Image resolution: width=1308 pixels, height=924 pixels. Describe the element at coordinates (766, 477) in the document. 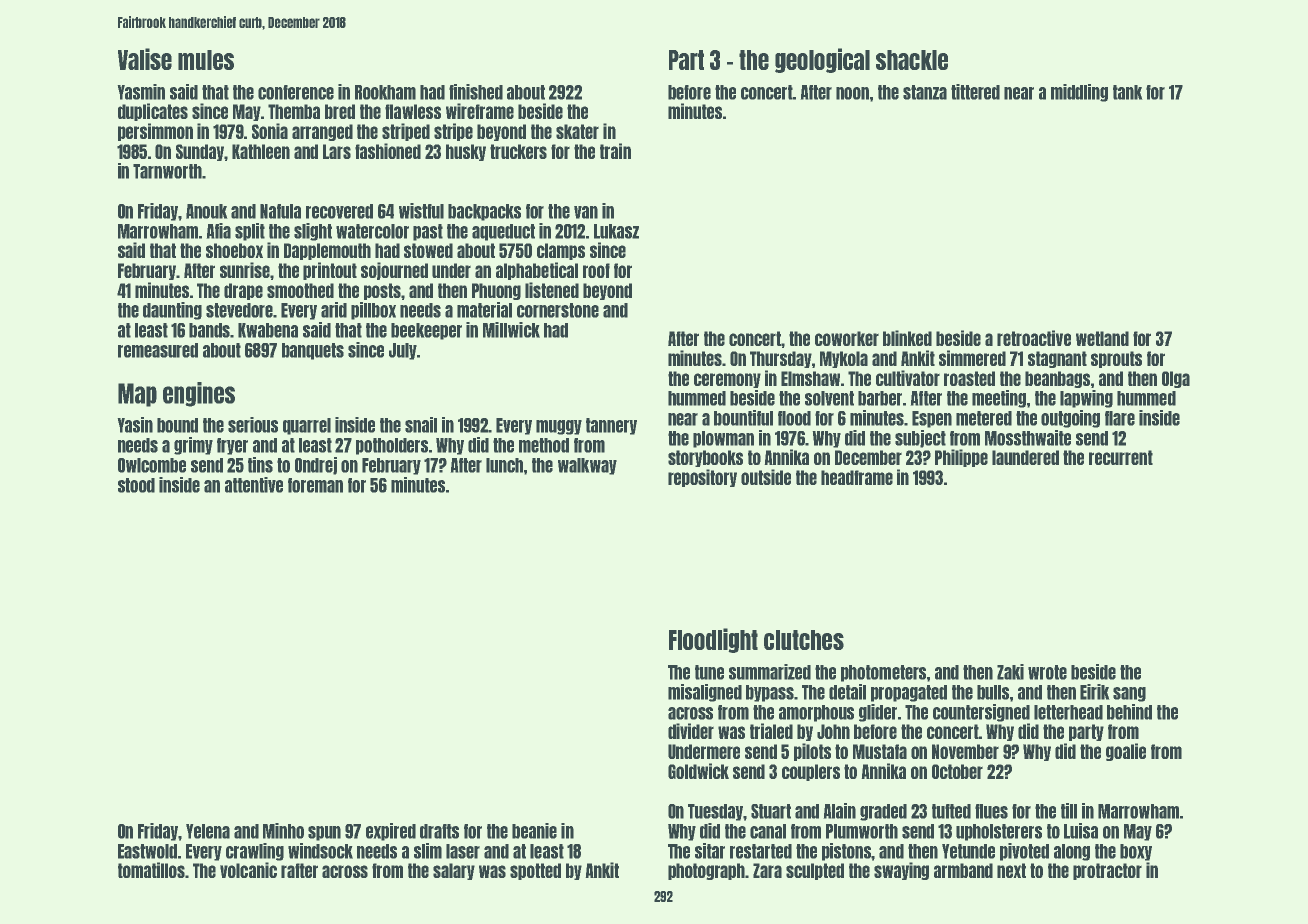

I see `outside` at that location.
